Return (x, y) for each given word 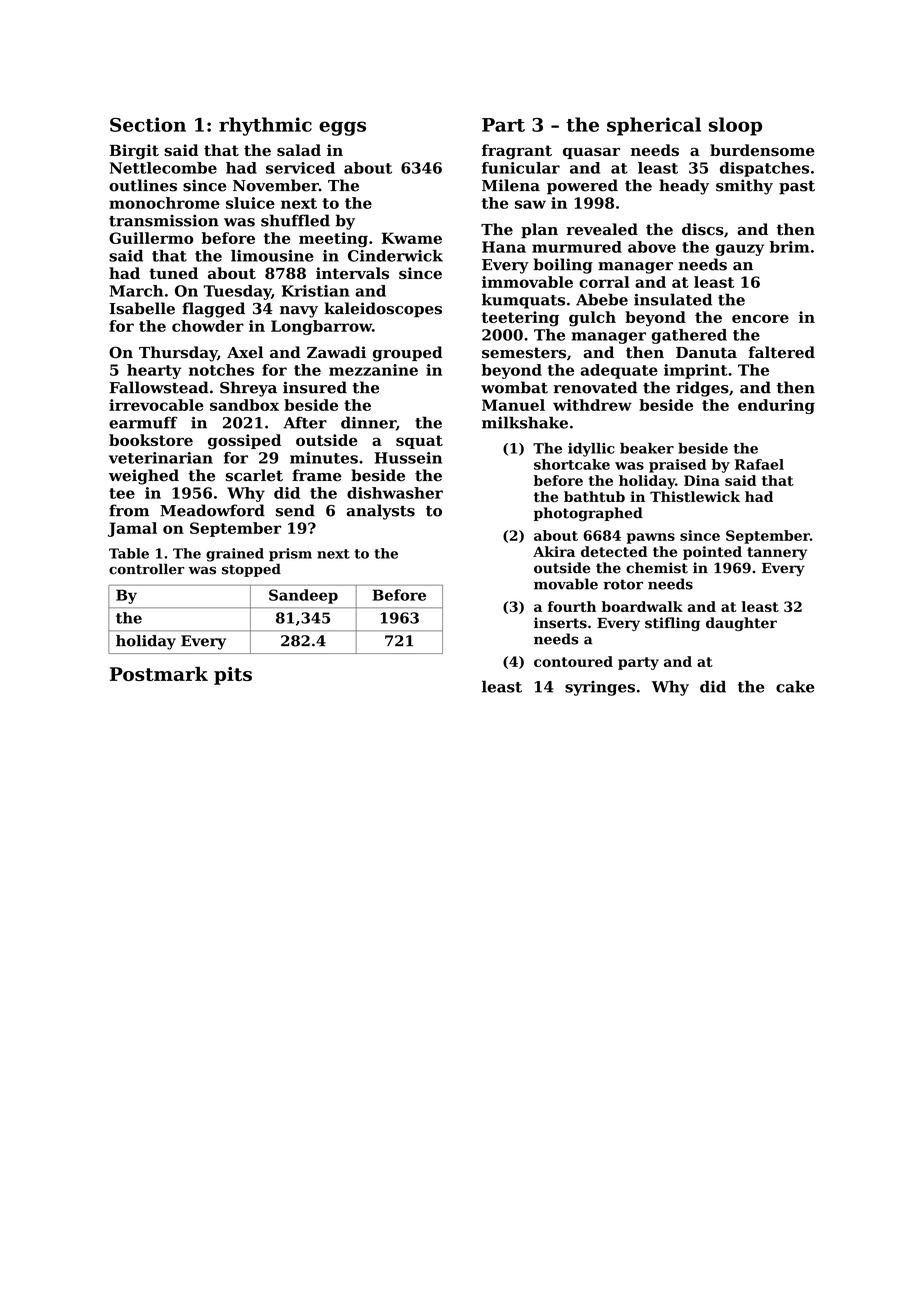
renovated (595, 387)
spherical (654, 126)
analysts (381, 512)
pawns (651, 538)
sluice (250, 203)
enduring (776, 406)
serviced (300, 168)
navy (299, 312)
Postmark (159, 674)
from (129, 510)
